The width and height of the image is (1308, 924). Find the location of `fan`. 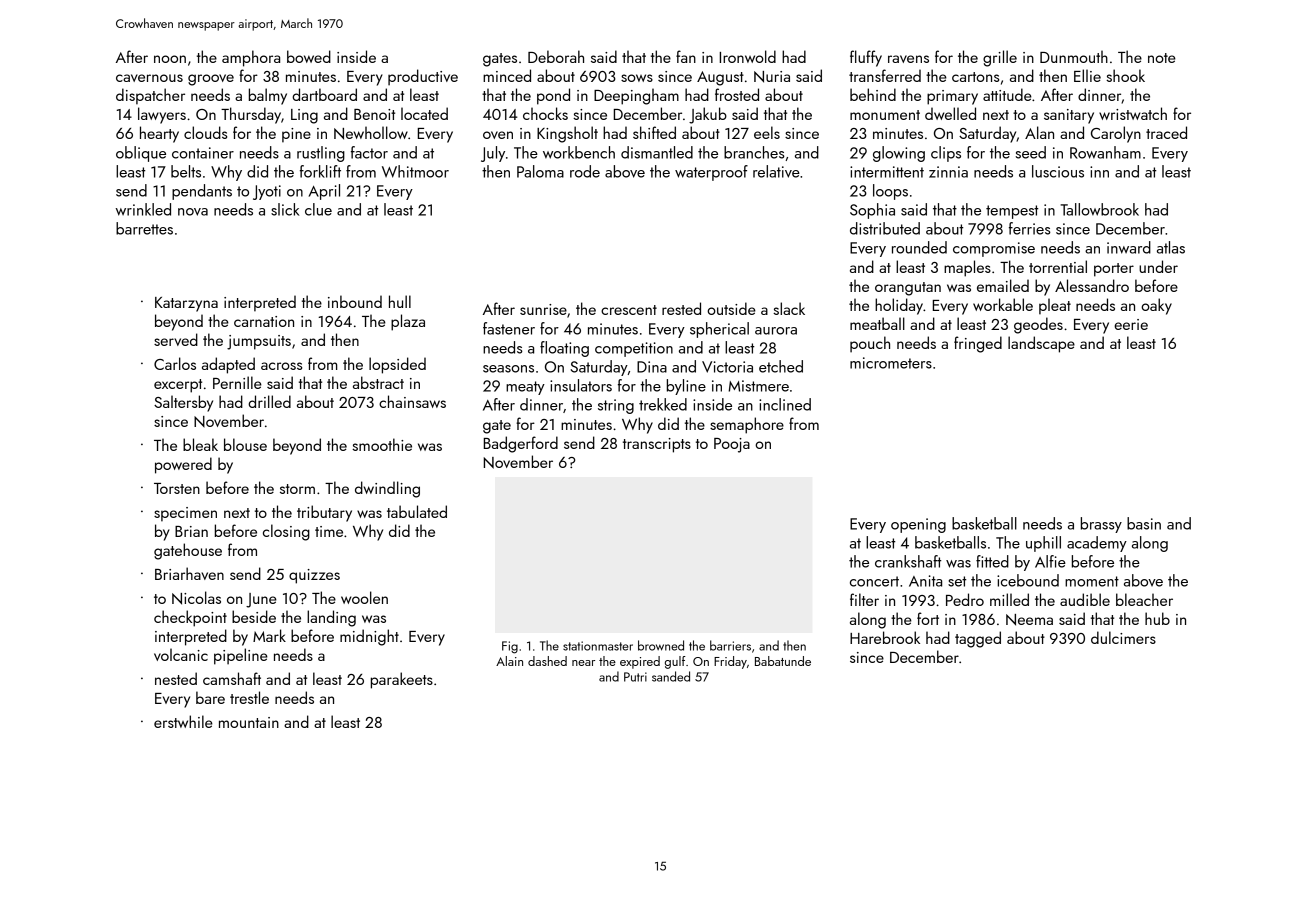

fan is located at coordinates (686, 56).
